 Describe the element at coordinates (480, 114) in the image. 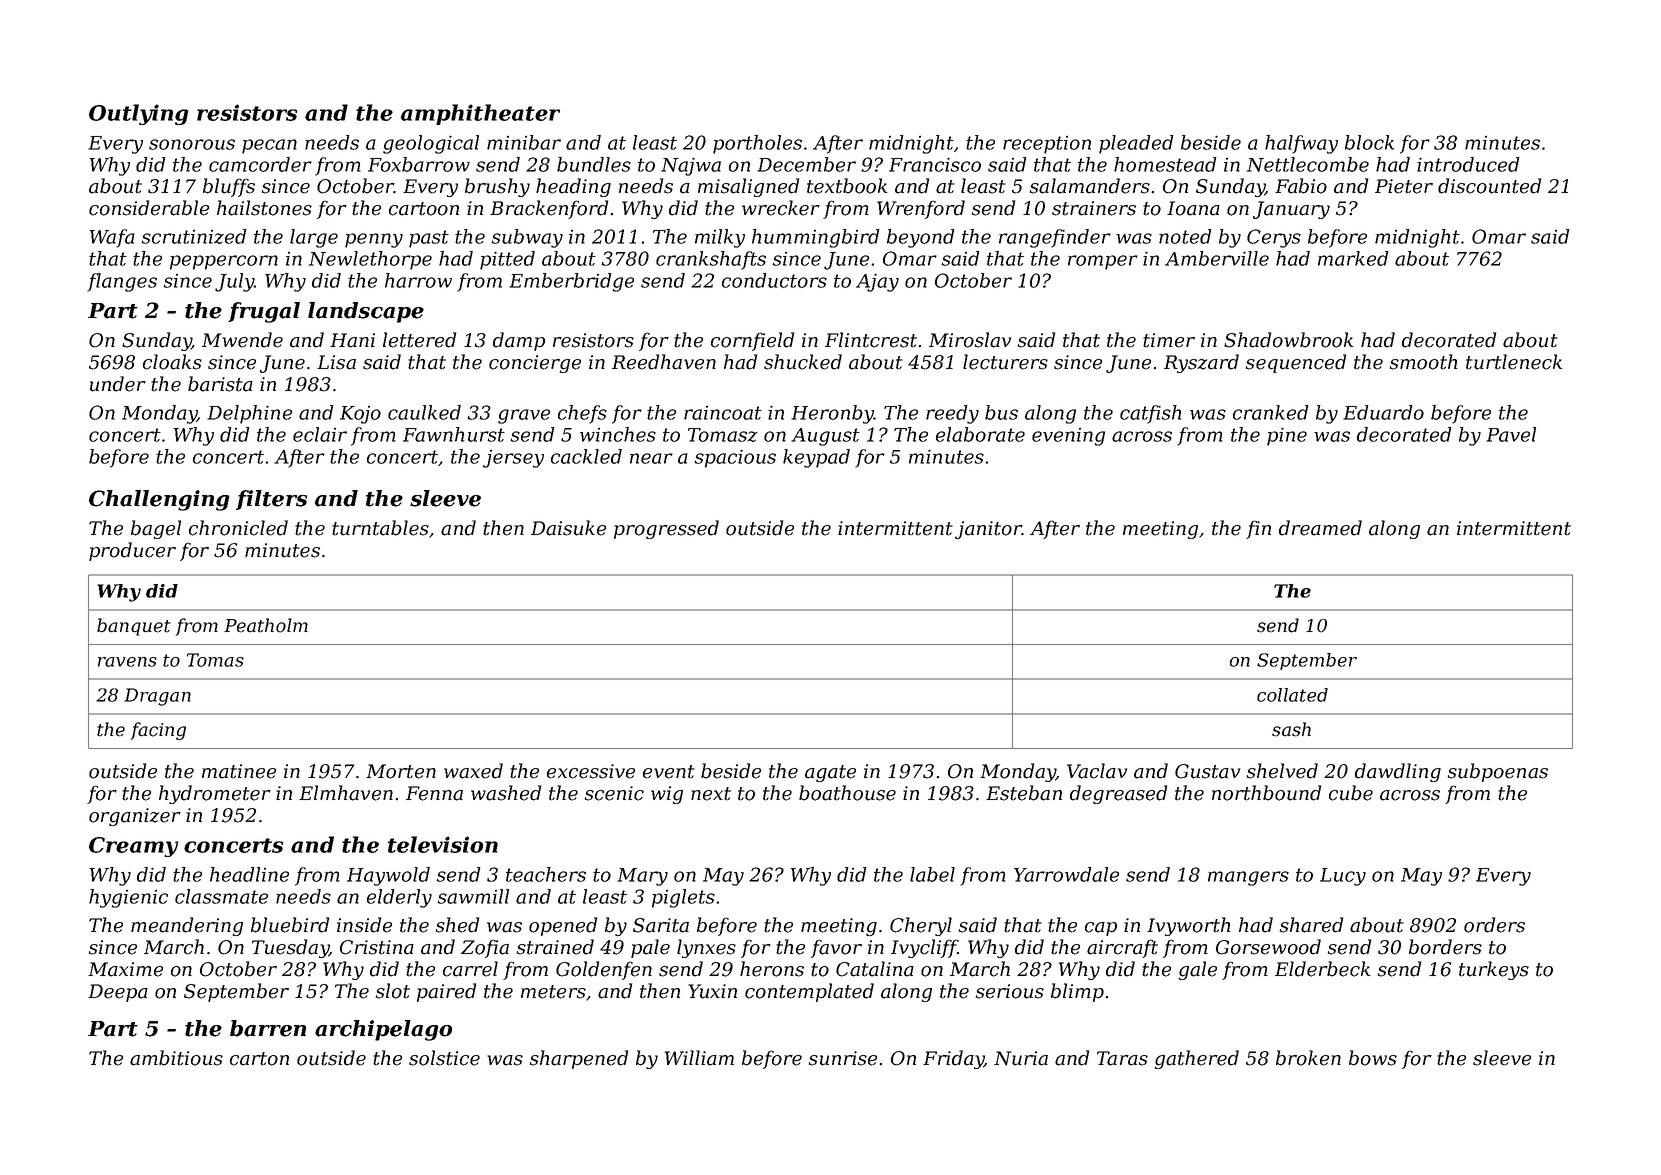

I see `amphitheater` at that location.
